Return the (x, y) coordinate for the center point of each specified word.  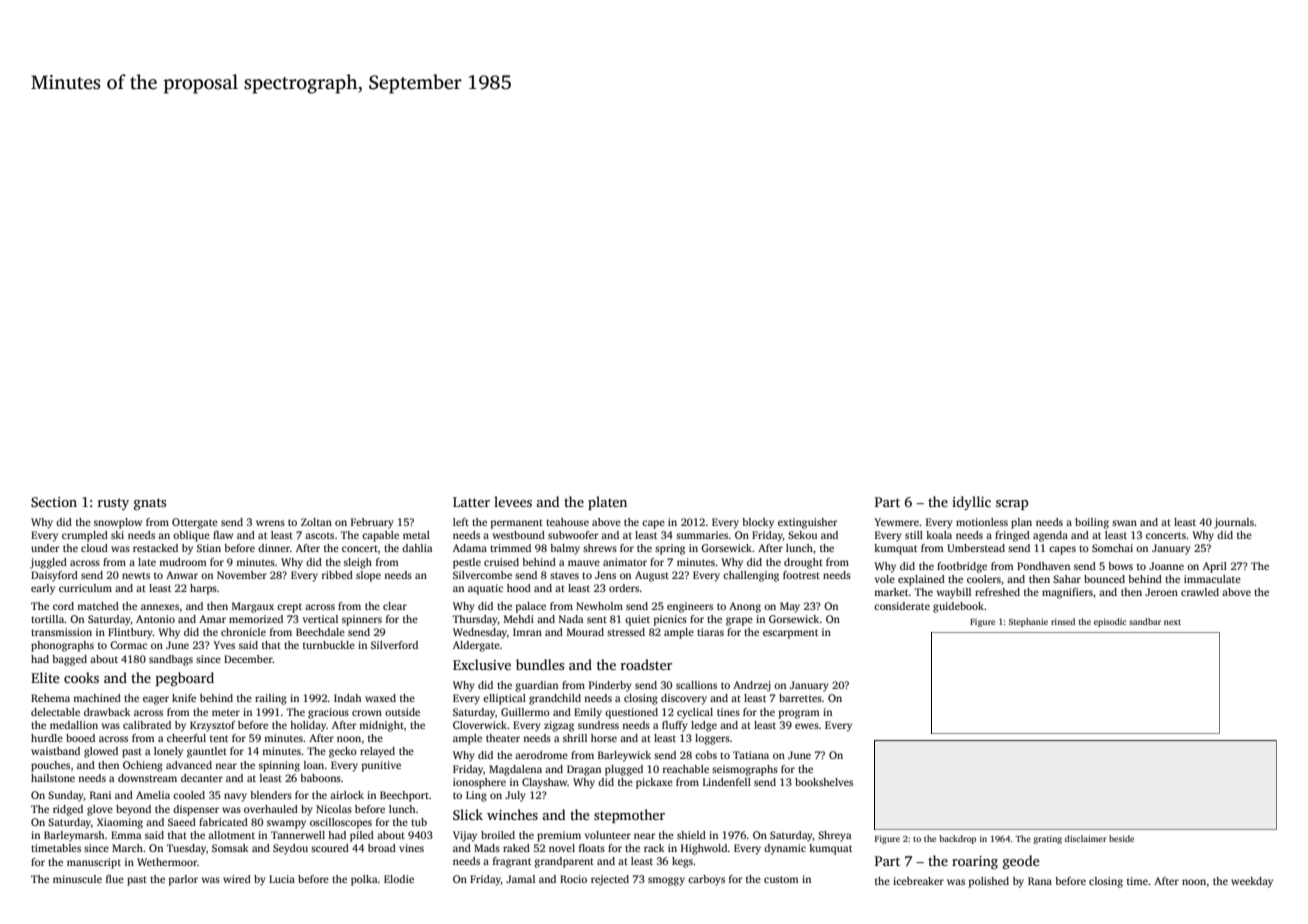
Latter (471, 502)
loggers (712, 739)
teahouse (567, 522)
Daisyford (54, 576)
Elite (45, 677)
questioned (631, 713)
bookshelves (824, 782)
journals (1234, 523)
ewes (807, 726)
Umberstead (976, 548)
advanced (189, 765)
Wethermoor (167, 862)
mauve (584, 563)
